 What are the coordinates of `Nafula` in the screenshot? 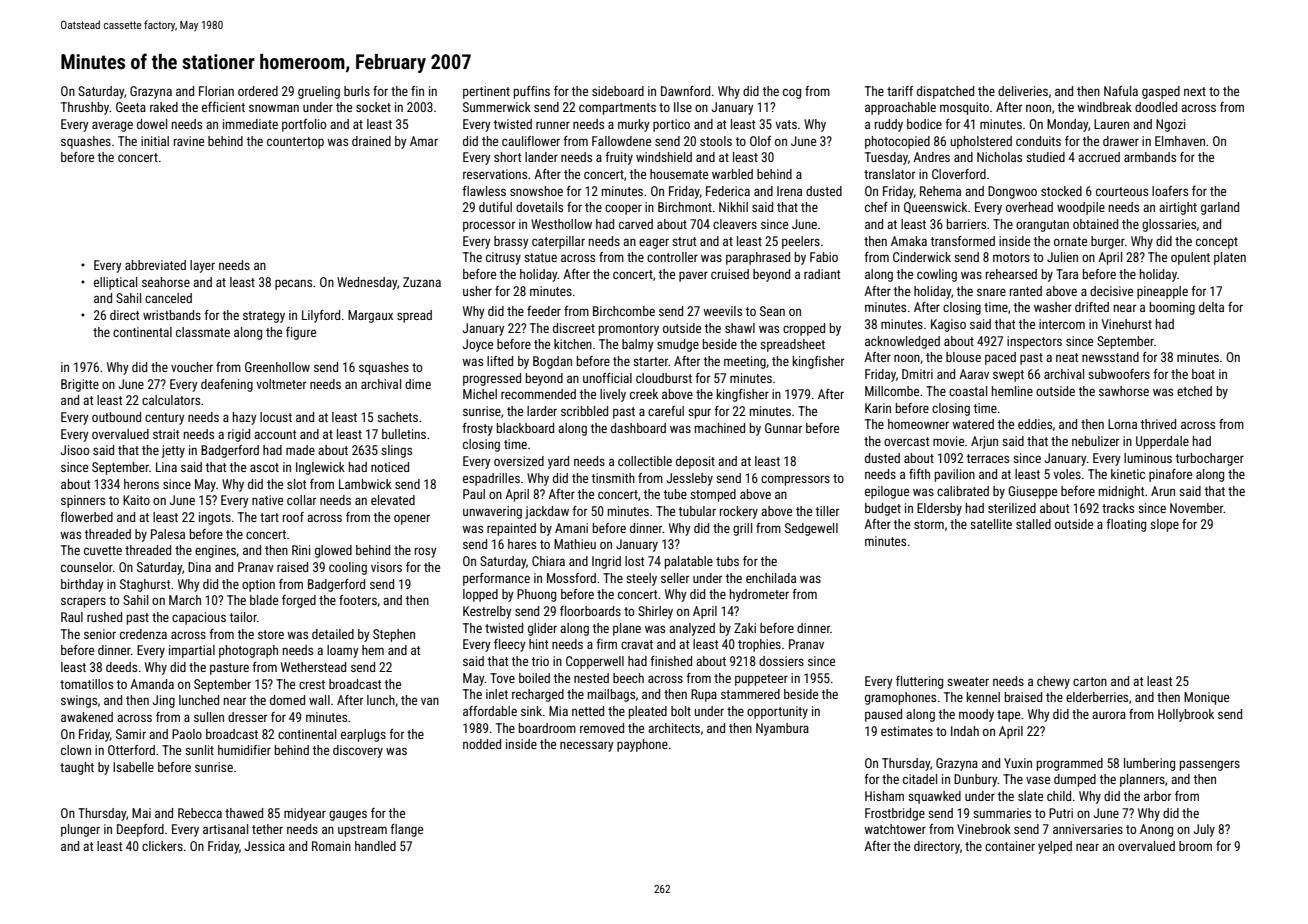 It's located at (1121, 91).
